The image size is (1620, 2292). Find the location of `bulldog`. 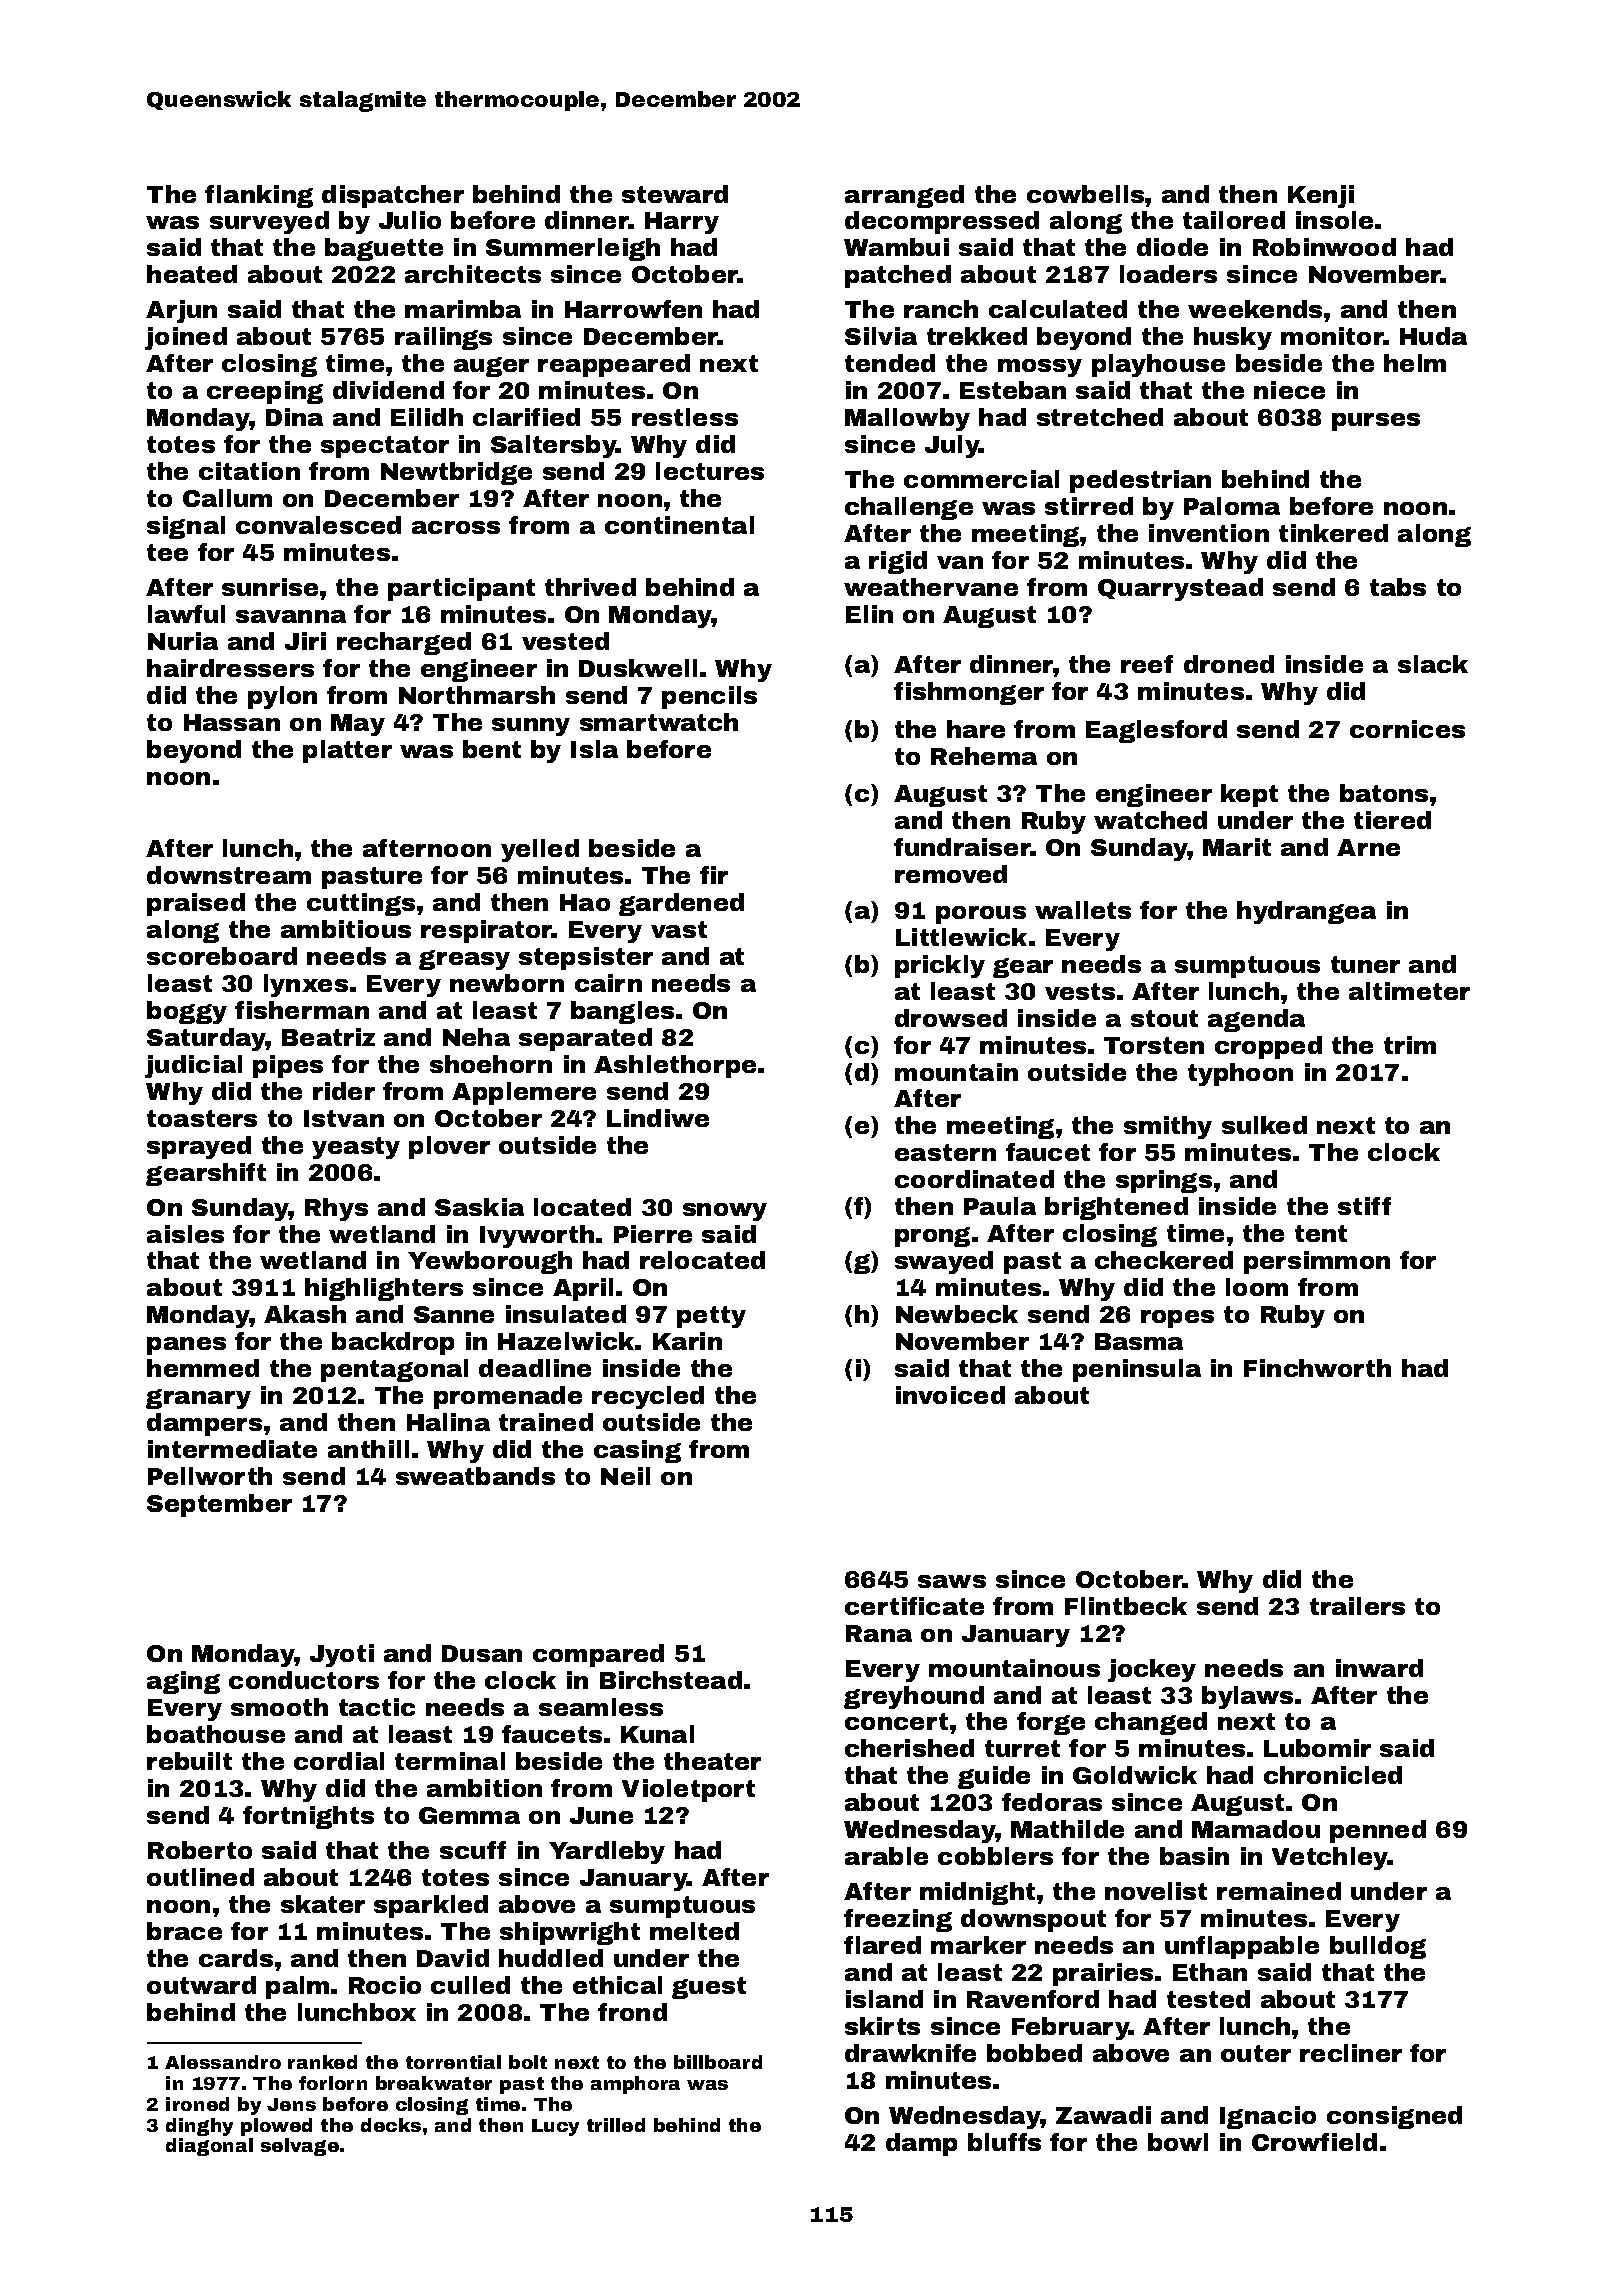

bulldog is located at coordinates (1378, 1947).
